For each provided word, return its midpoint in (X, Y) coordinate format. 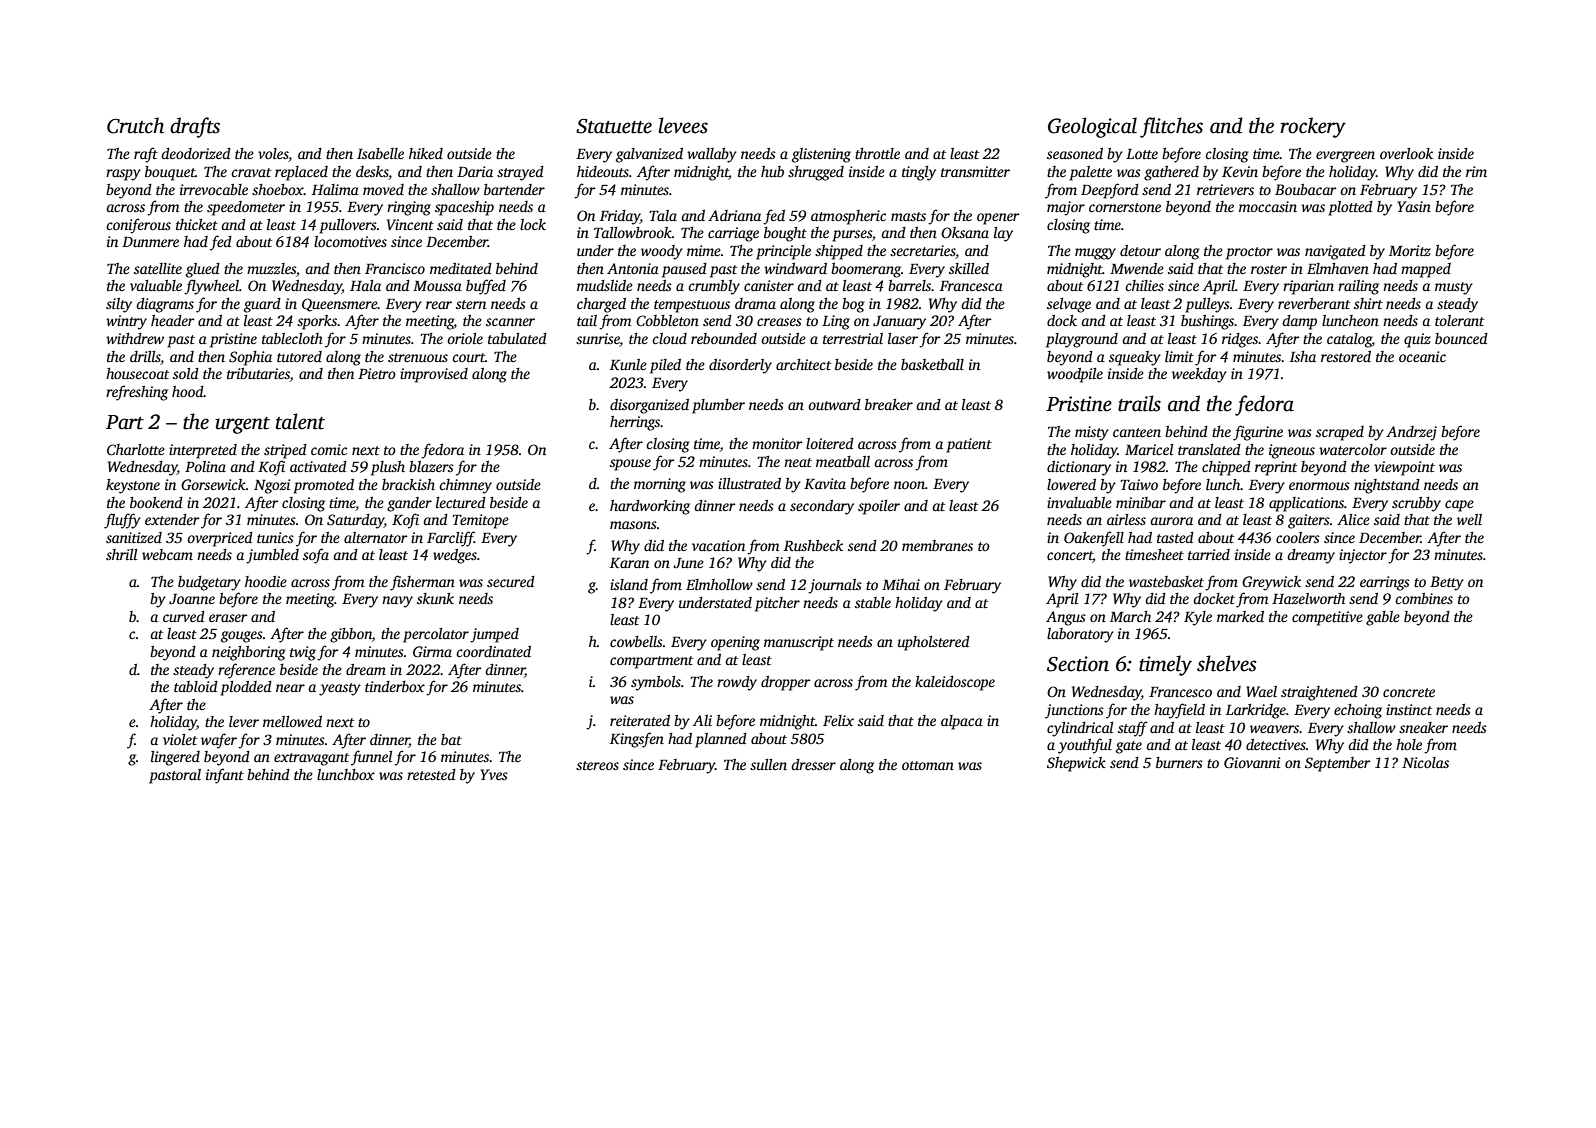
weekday (1199, 375)
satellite (158, 268)
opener (998, 219)
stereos (597, 765)
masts (908, 216)
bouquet (170, 173)
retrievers (1225, 189)
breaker (889, 404)
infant (225, 776)
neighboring (249, 653)
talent (300, 421)
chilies (1144, 285)
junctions (1074, 711)
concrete (1409, 692)
